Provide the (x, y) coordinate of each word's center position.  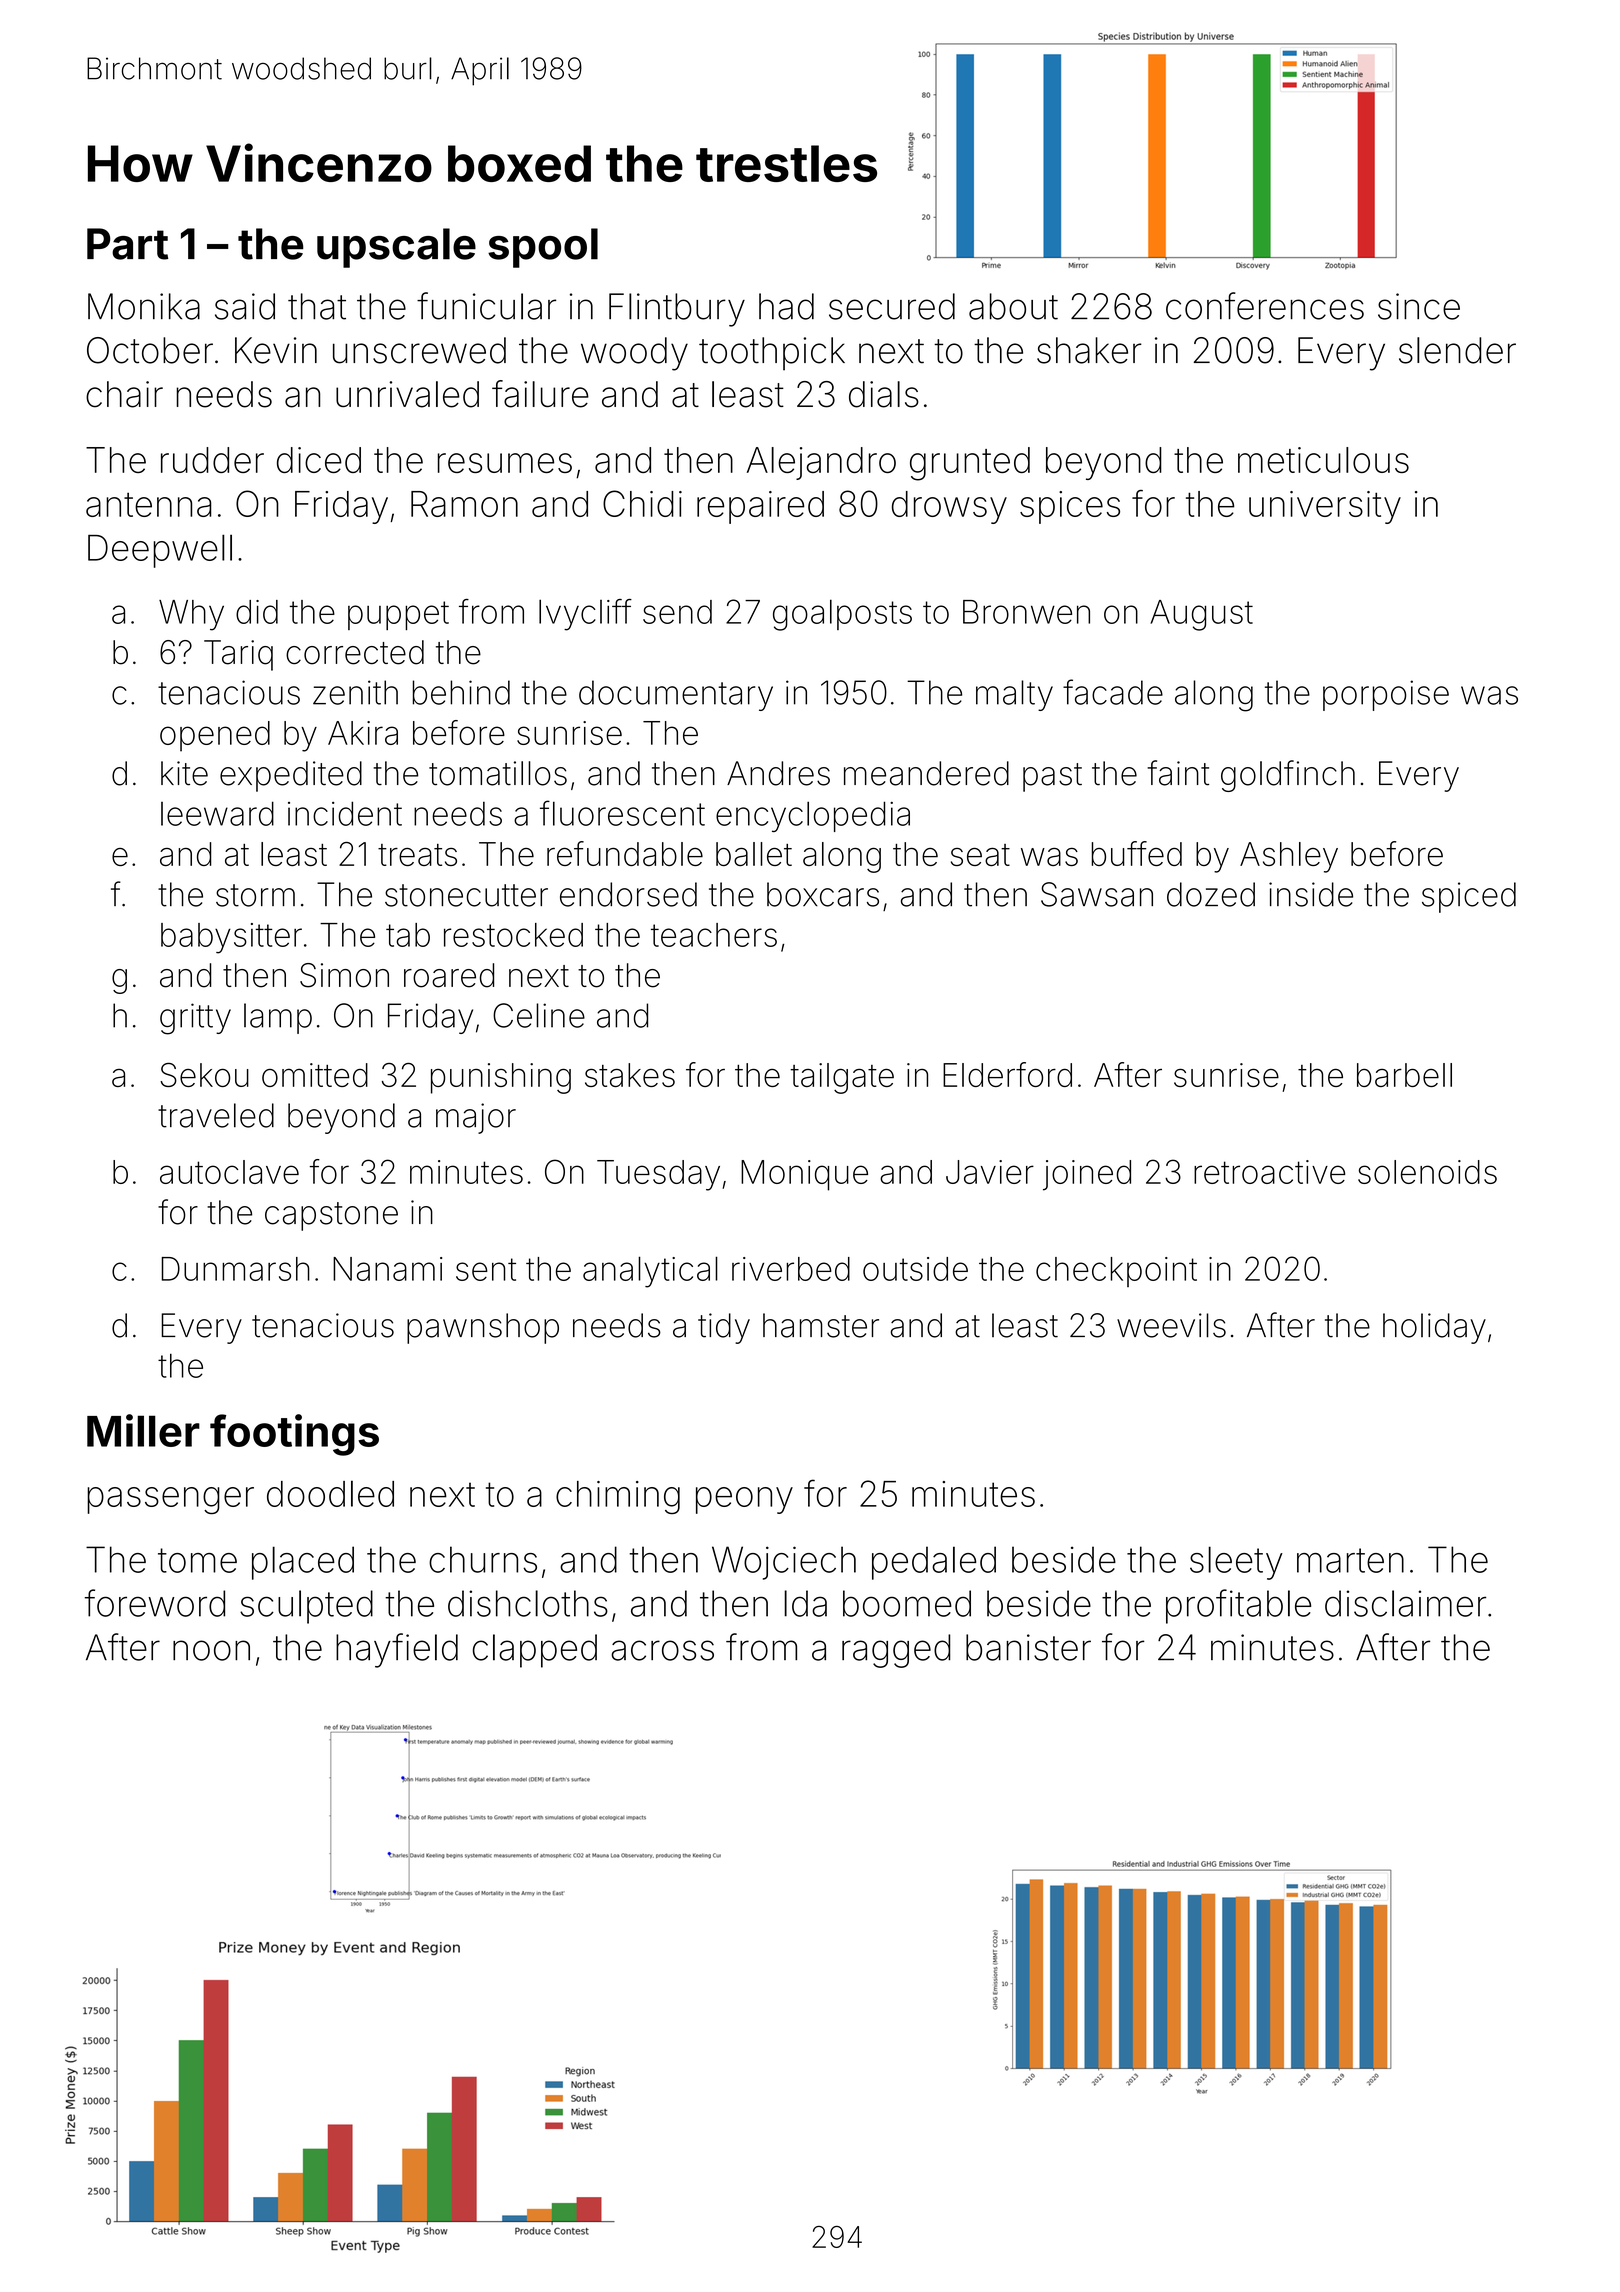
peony (744, 1500)
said (245, 306)
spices (1070, 507)
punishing (501, 1078)
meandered (926, 773)
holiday (1434, 1328)
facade (1113, 692)
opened (215, 736)
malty (1014, 695)
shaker (1089, 350)
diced (319, 460)
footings (294, 1435)
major (476, 1118)
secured (892, 306)
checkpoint (1116, 1272)
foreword (155, 1603)
